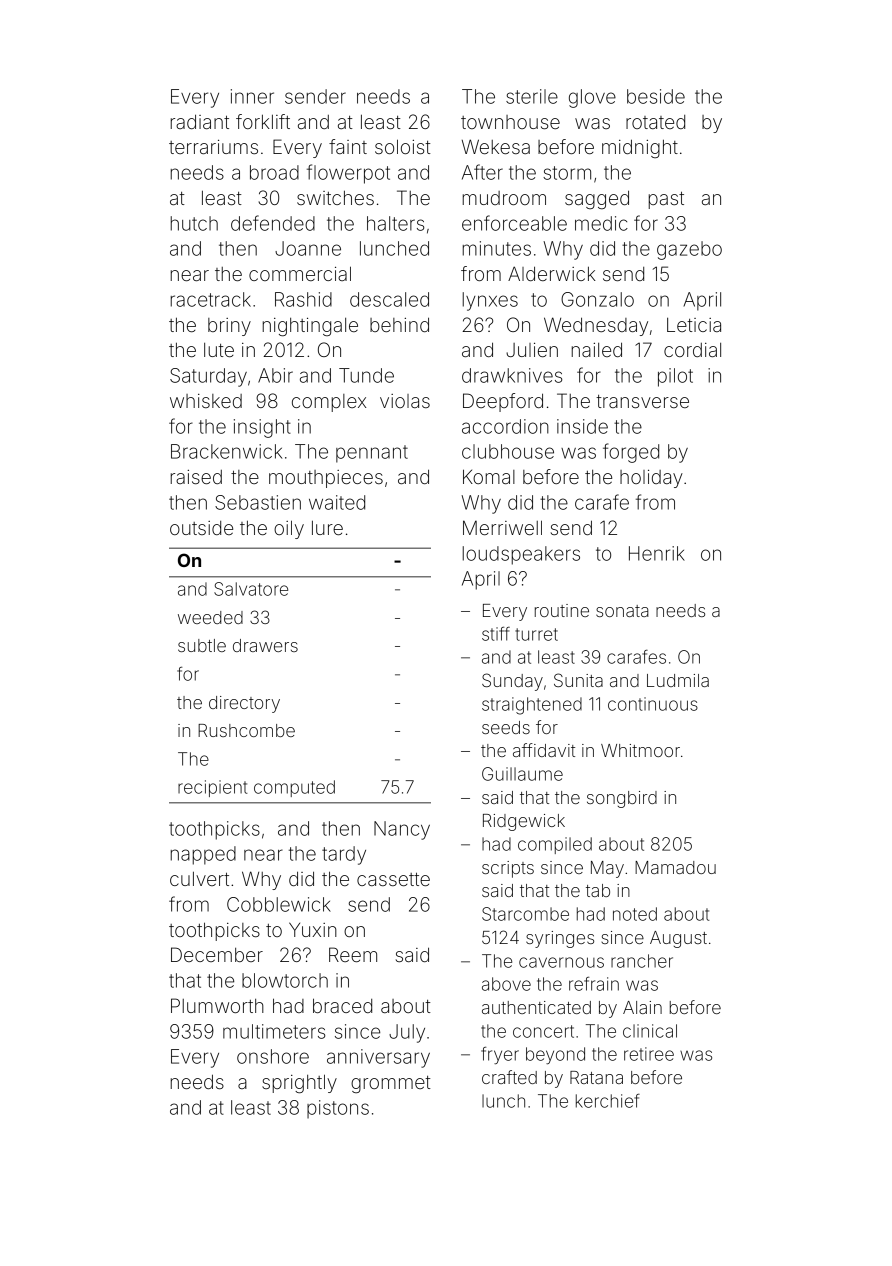 The height and width of the image is (1266, 892). What do you see at coordinates (543, 1031) in the image?
I see `concert` at bounding box center [543, 1031].
